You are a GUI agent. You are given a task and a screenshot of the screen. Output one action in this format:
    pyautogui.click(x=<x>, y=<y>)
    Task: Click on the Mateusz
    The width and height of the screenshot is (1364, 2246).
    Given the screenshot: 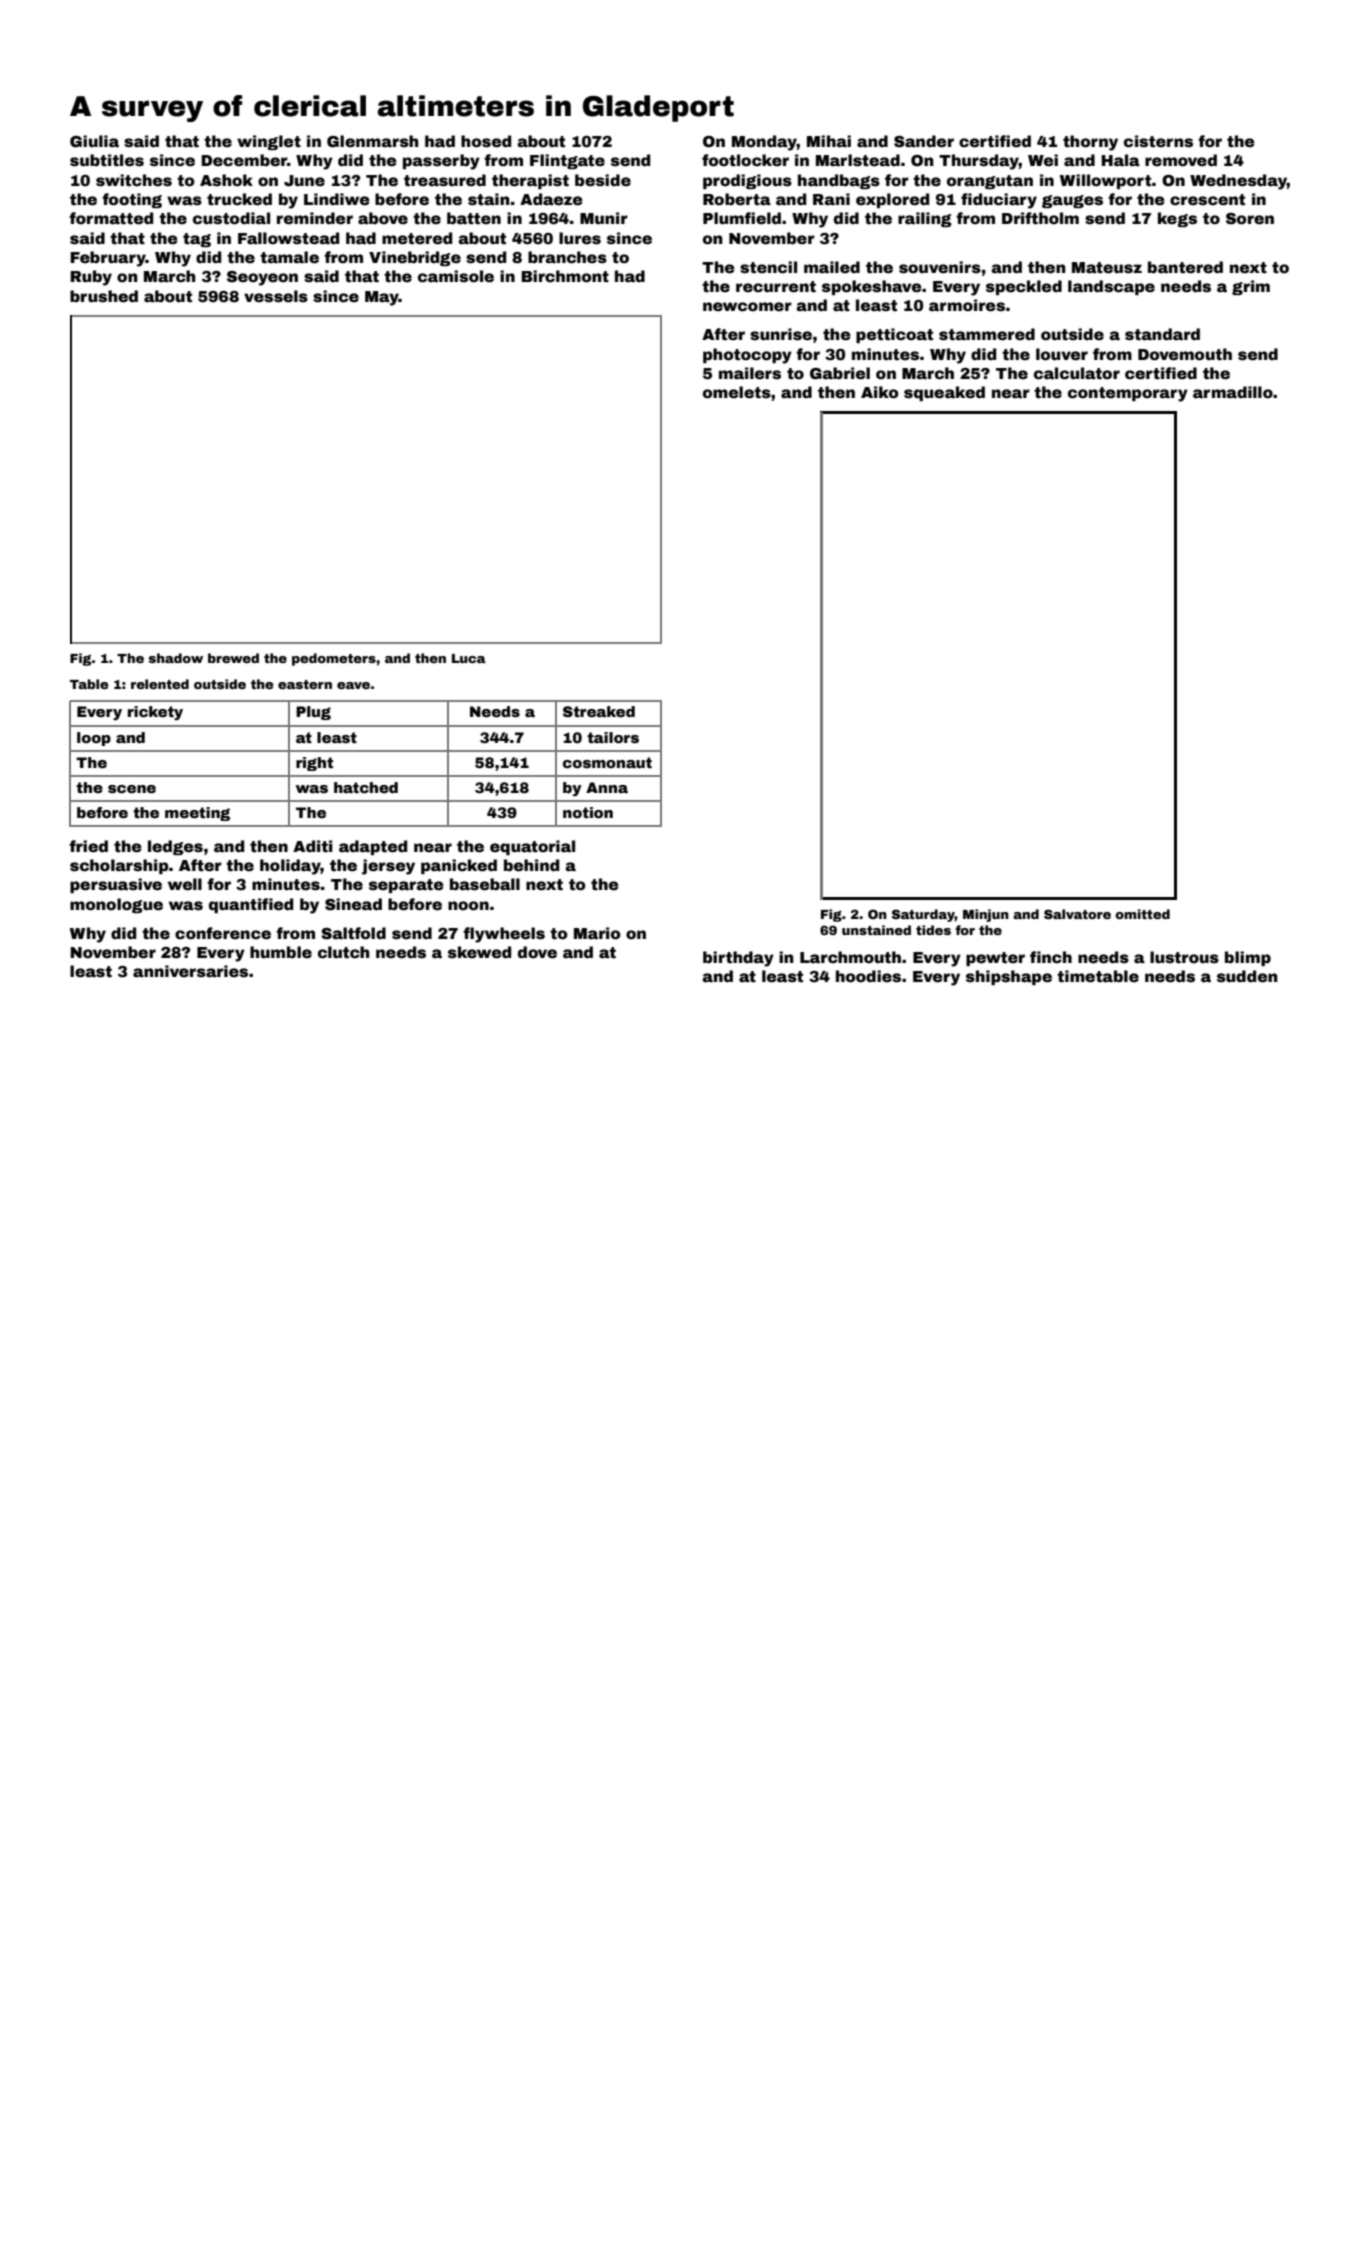 What is the action you would take?
    pyautogui.click(x=1107, y=268)
